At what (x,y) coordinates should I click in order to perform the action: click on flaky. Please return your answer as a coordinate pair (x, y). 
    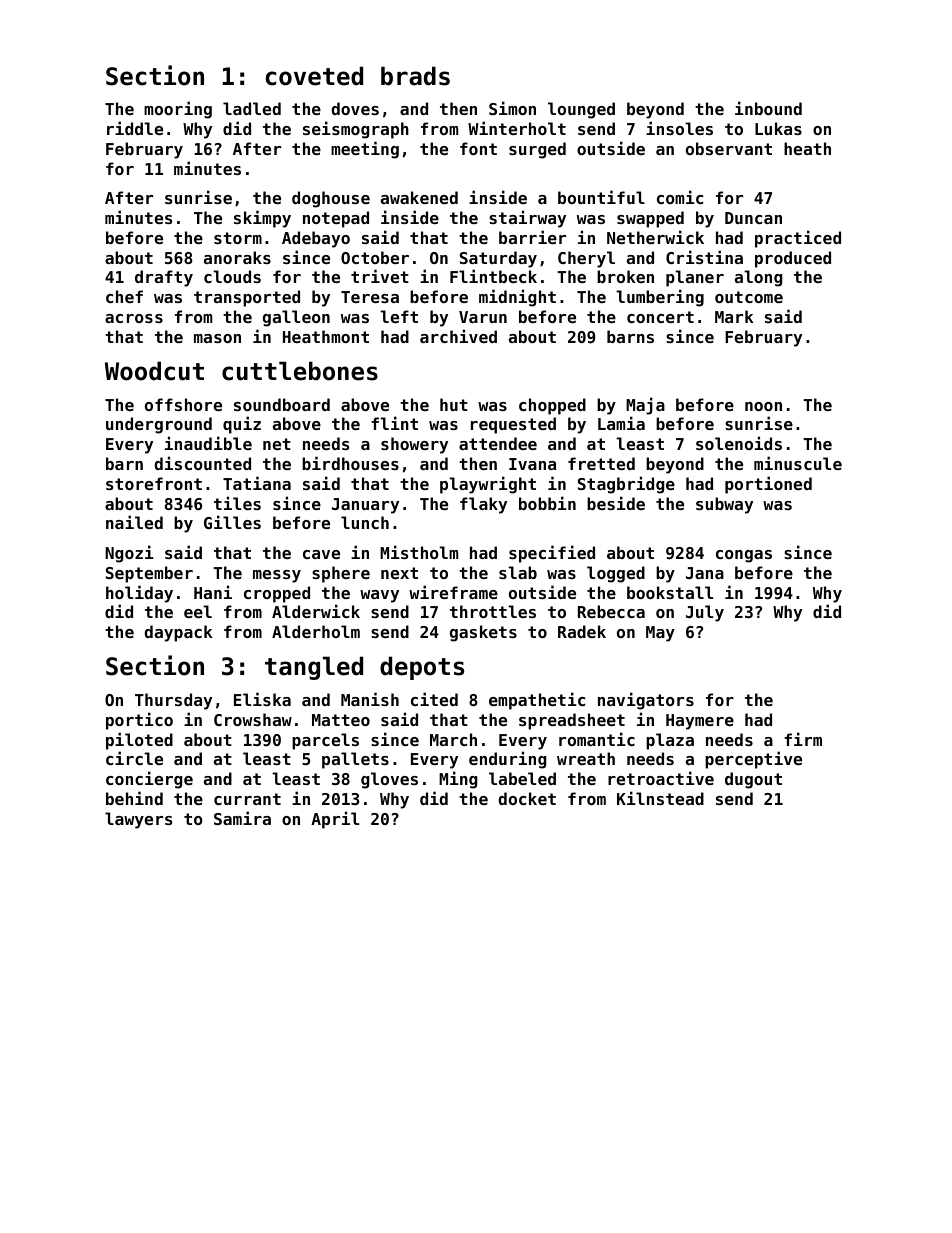
    Looking at the image, I should click on (483, 505).
